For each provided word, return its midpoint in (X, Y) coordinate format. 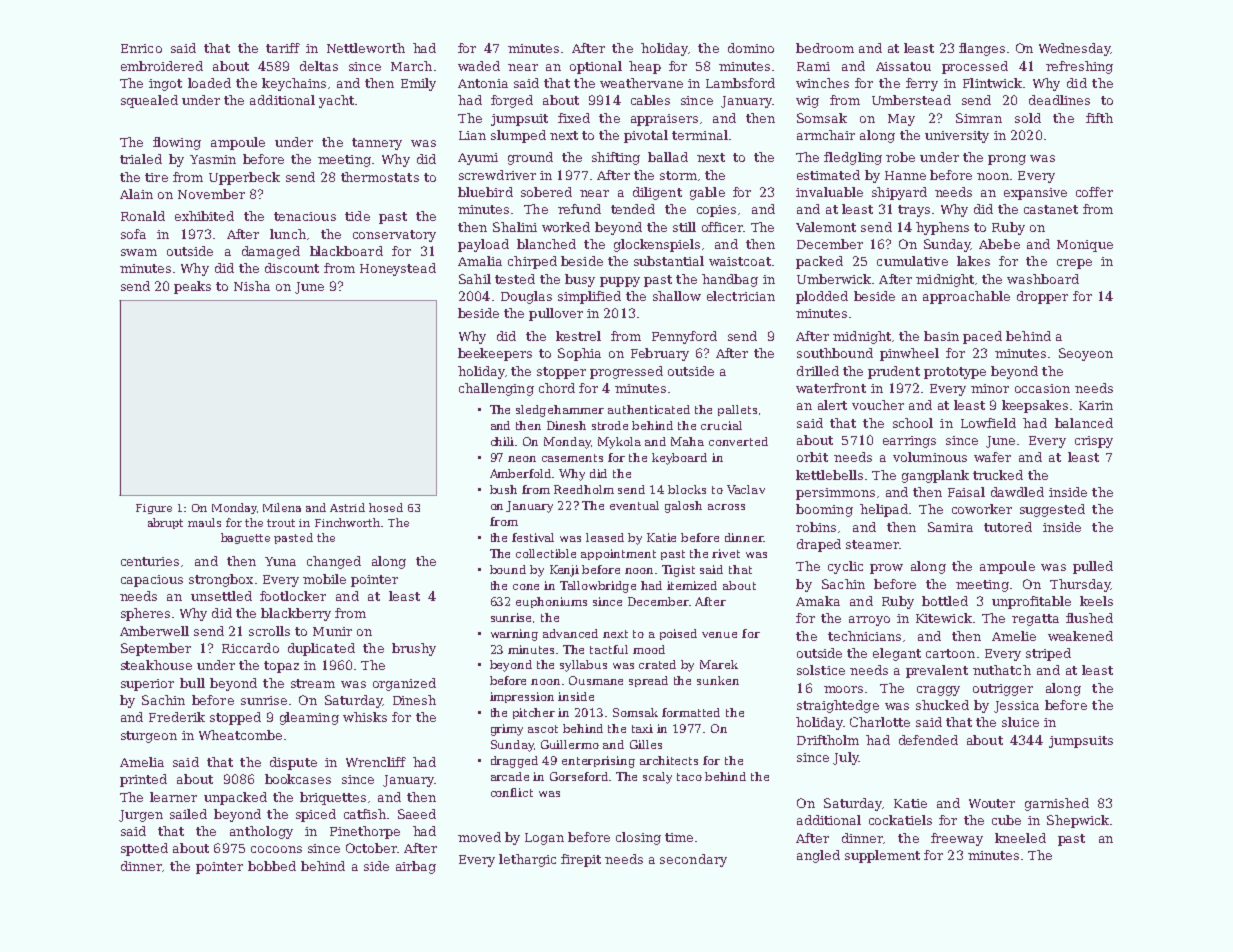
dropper (1042, 297)
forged (512, 101)
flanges (982, 49)
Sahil (475, 279)
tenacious (305, 216)
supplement (882, 856)
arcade (510, 776)
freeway (957, 839)
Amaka (818, 601)
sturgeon (149, 737)
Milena (282, 507)
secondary (693, 860)
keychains (294, 84)
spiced (316, 815)
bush (503, 489)
